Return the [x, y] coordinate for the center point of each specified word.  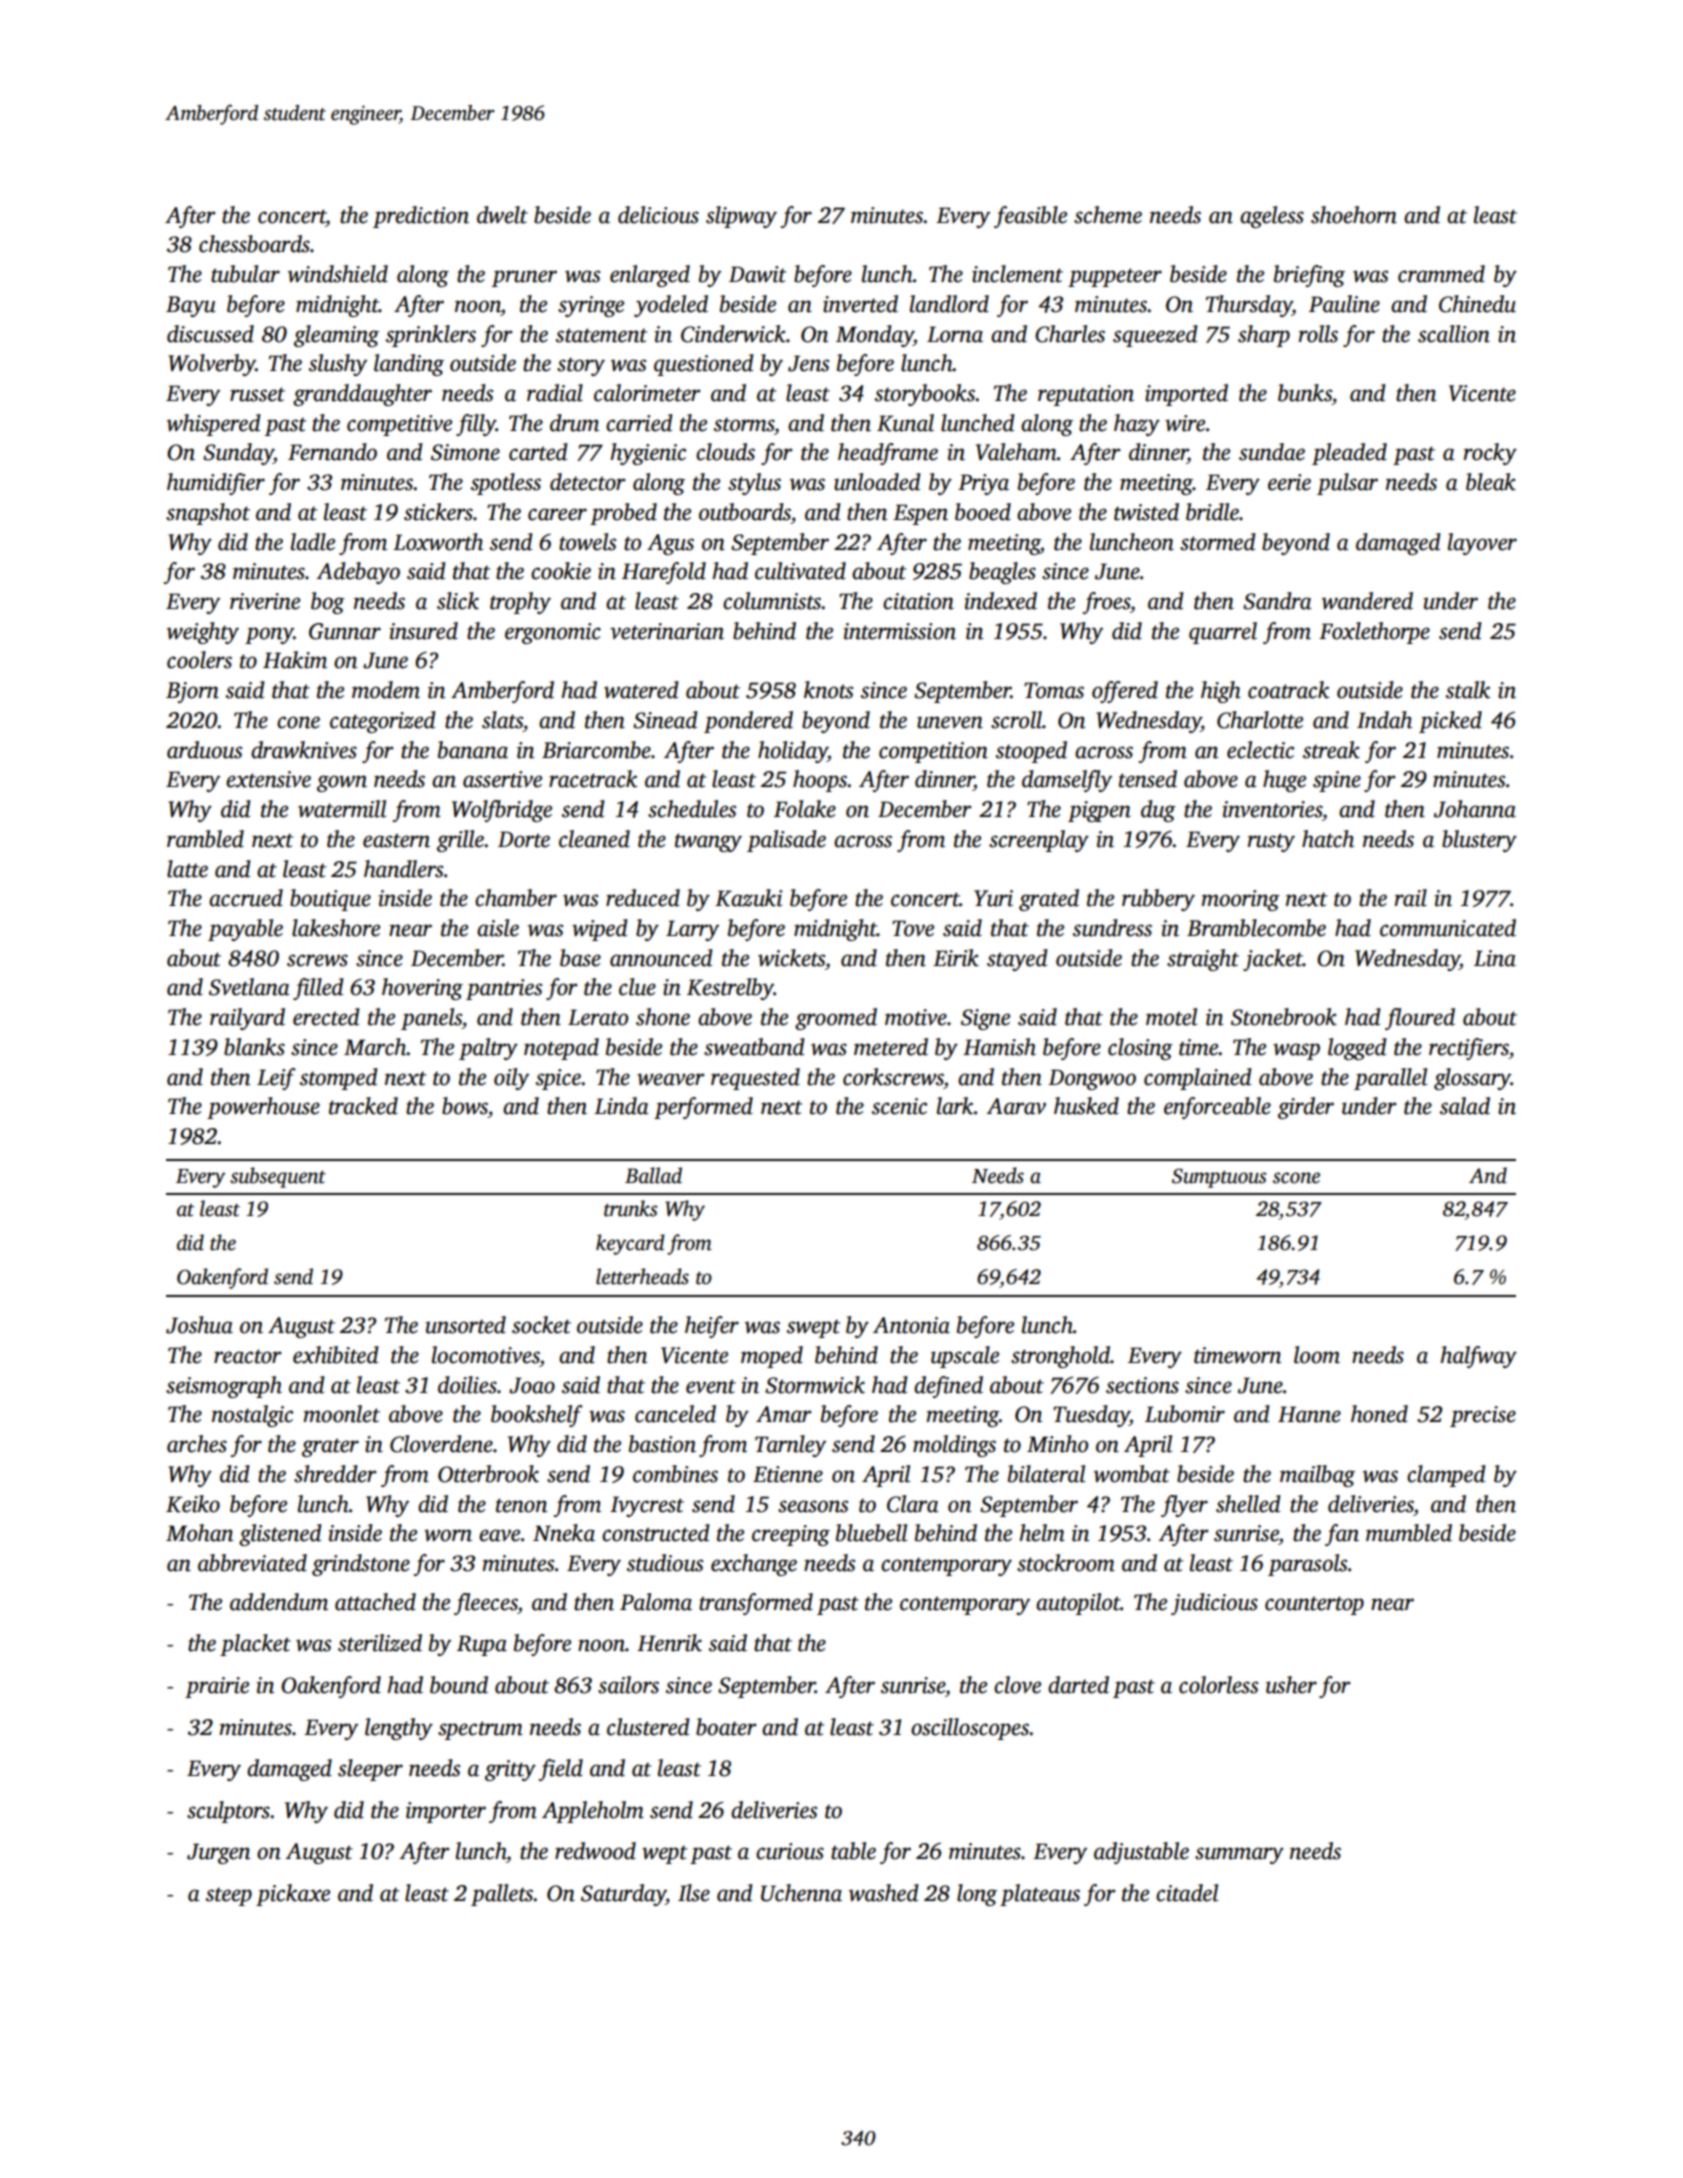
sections [1142, 1385]
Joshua [199, 1325]
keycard [630, 1244]
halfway [1479, 1357]
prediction [421, 217]
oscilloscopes [970, 1729]
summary [1239, 1855]
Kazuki [748, 898]
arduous [204, 750]
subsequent [278, 1177]
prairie [217, 1687]
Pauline [1344, 304]
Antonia [911, 1325]
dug [1158, 811]
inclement [1017, 274]
